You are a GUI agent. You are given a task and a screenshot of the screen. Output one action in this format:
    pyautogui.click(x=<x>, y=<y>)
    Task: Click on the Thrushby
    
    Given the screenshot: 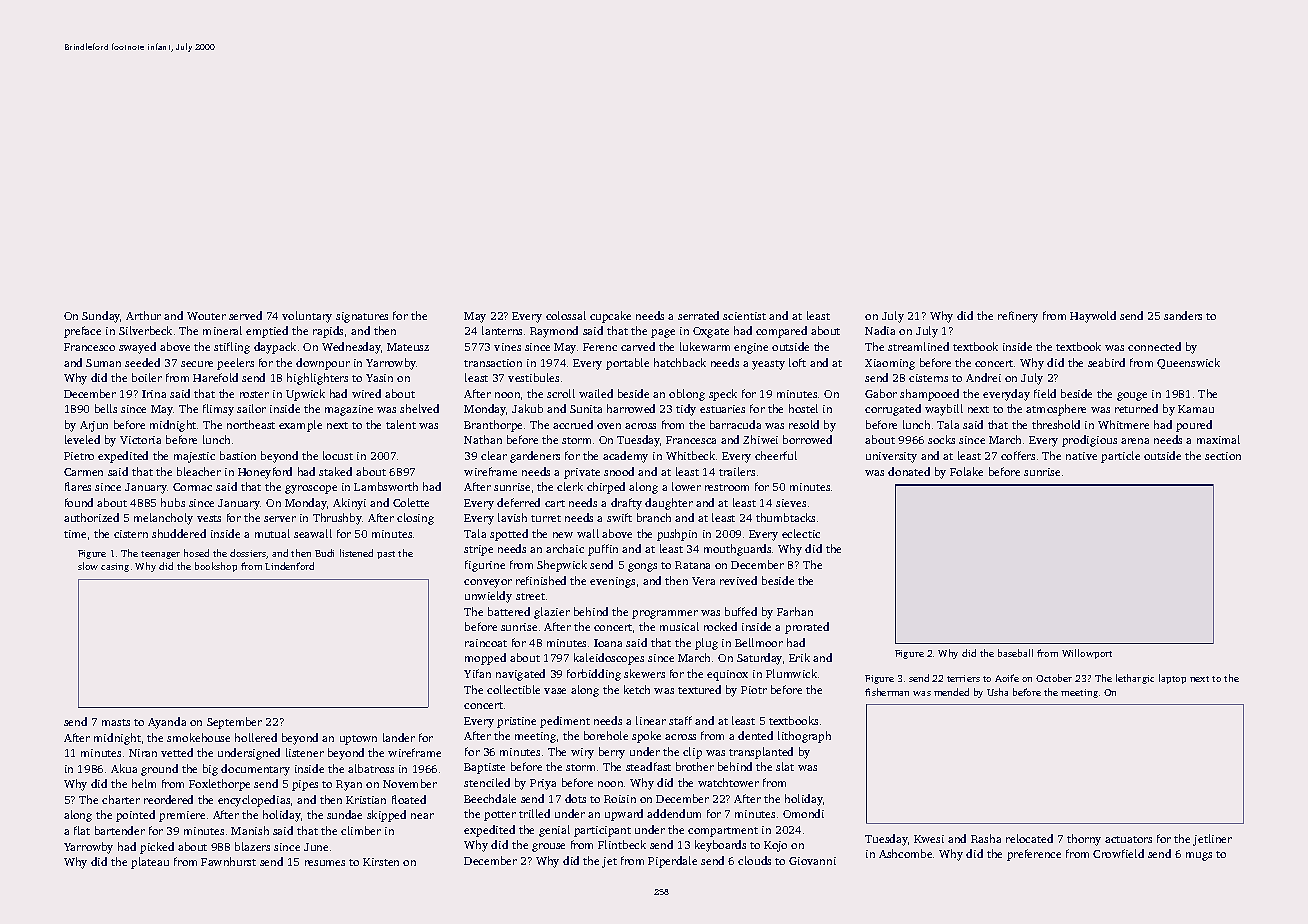 What is the action you would take?
    pyautogui.click(x=337, y=519)
